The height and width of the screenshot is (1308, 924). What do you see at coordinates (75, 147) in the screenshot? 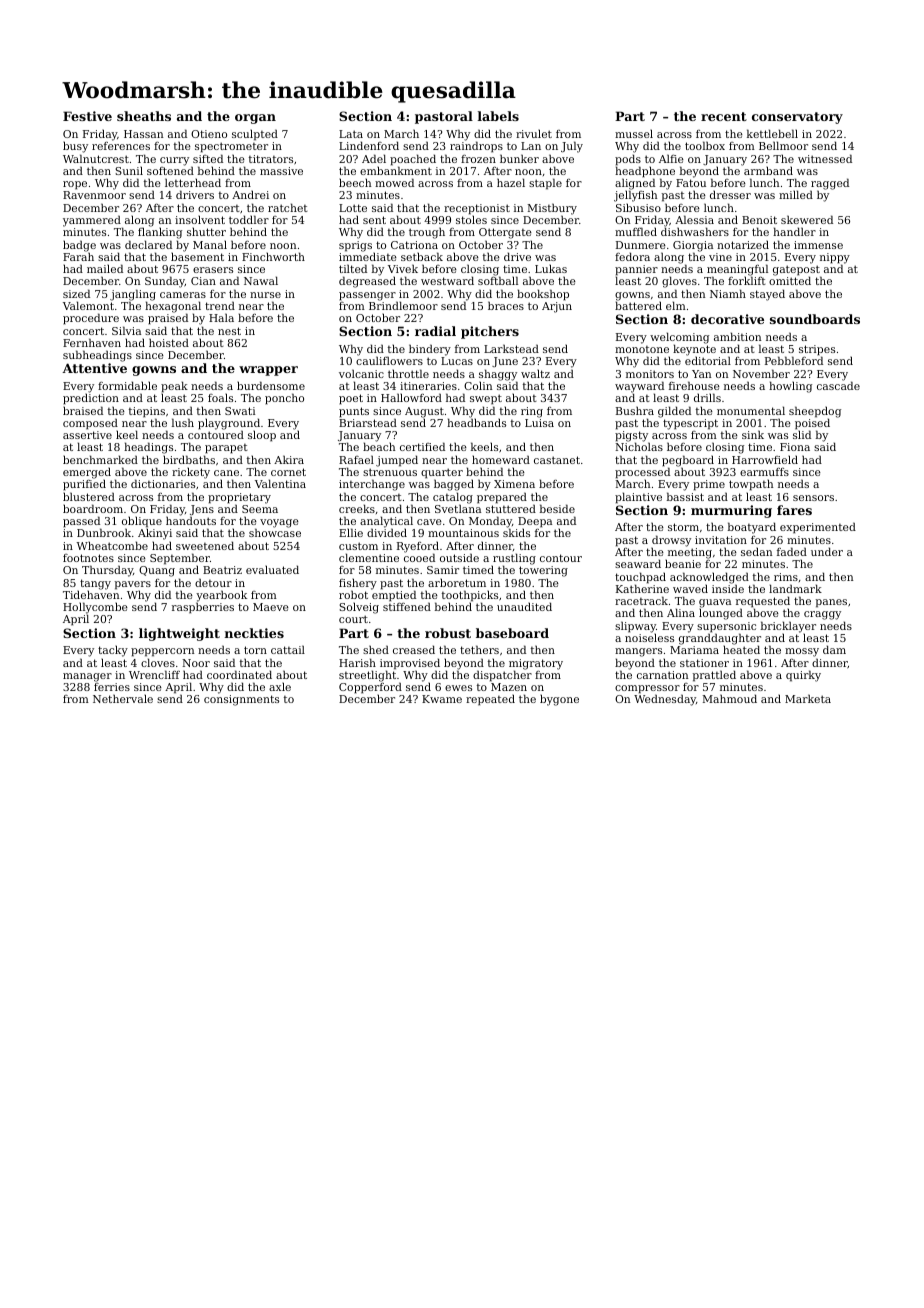
I see `busy` at bounding box center [75, 147].
